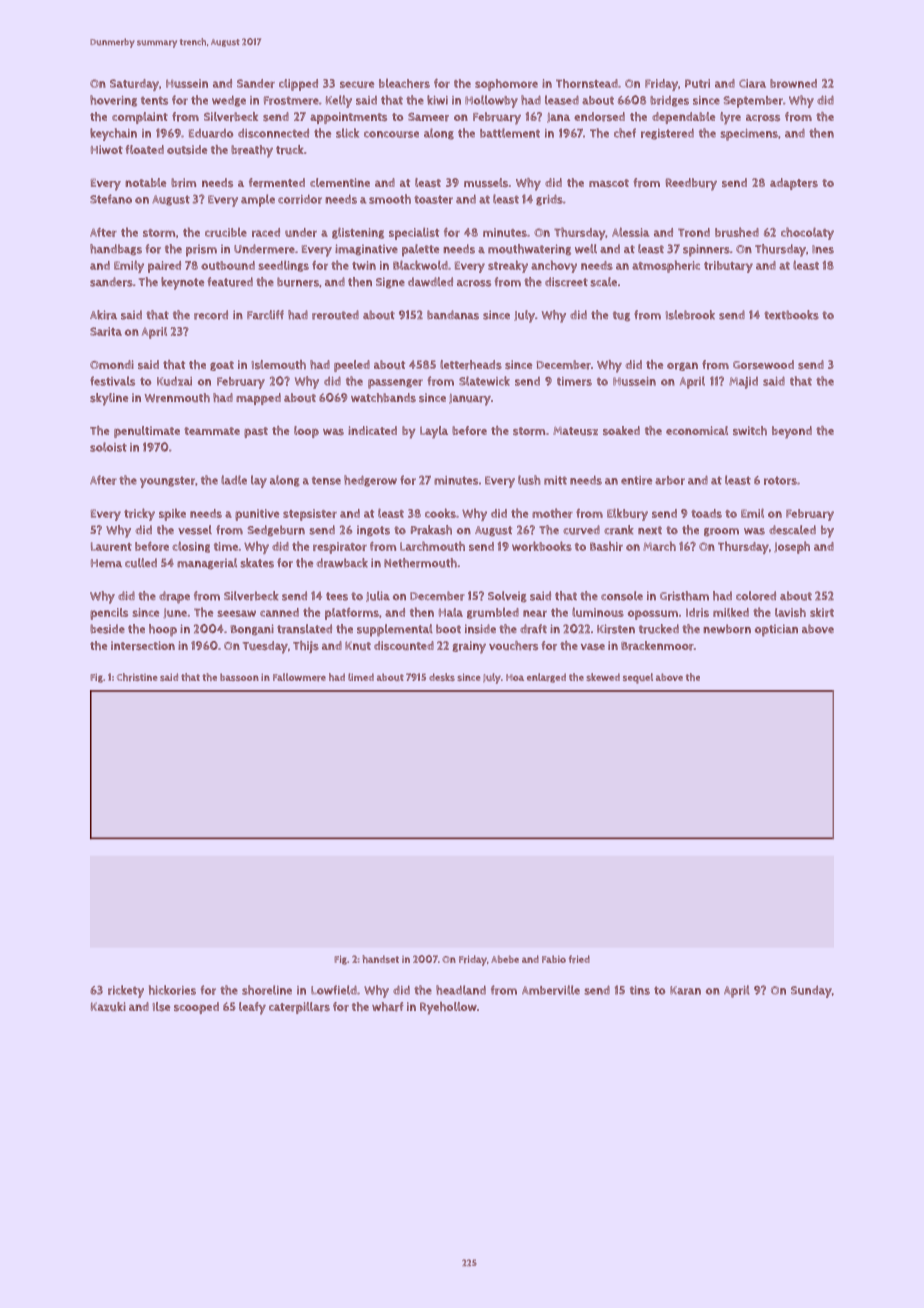 This document has width=924, height=1308. What do you see at coordinates (793, 83) in the document?
I see `browned` at bounding box center [793, 83].
